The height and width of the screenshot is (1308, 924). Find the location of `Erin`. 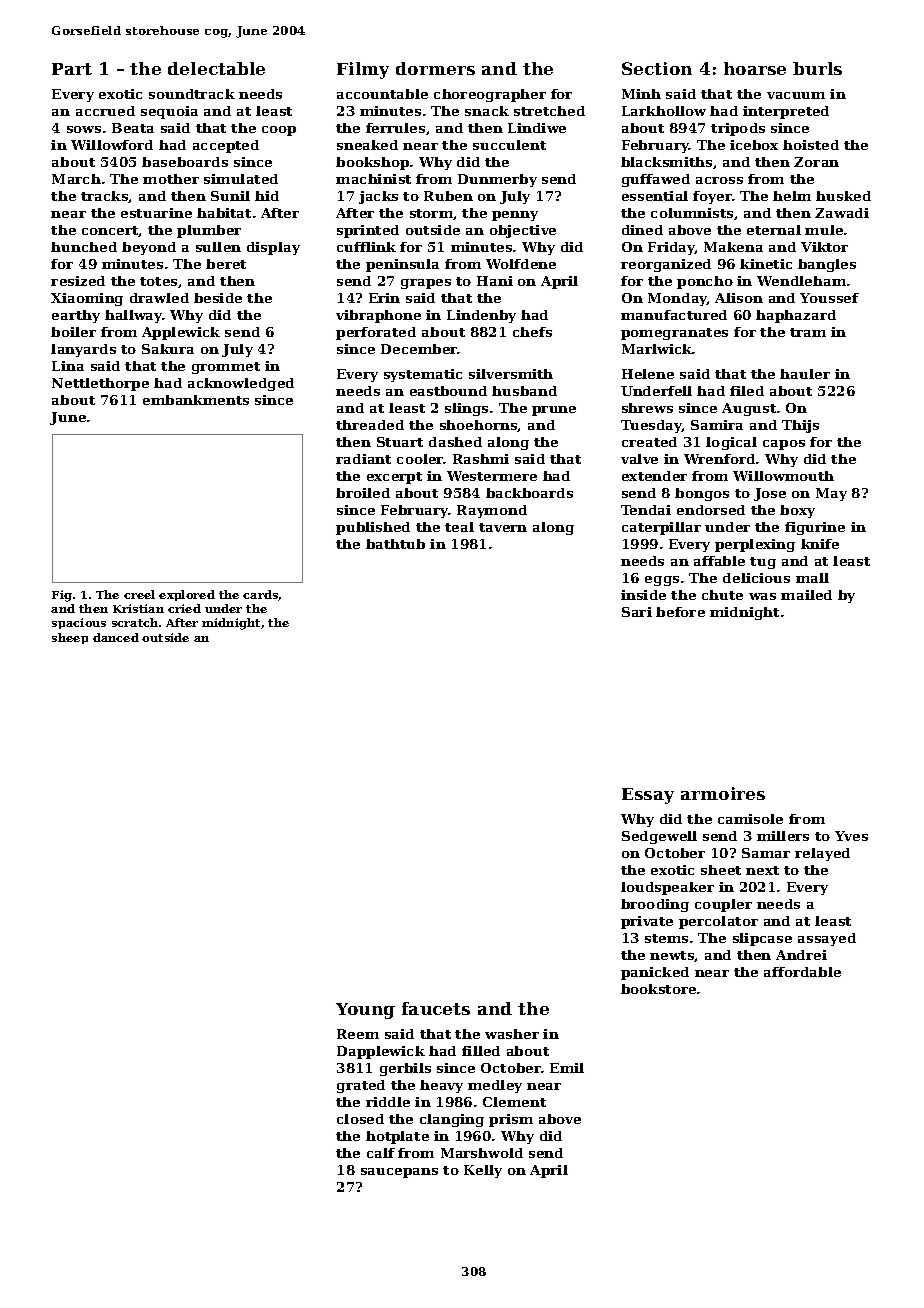

Erin is located at coordinates (384, 298).
